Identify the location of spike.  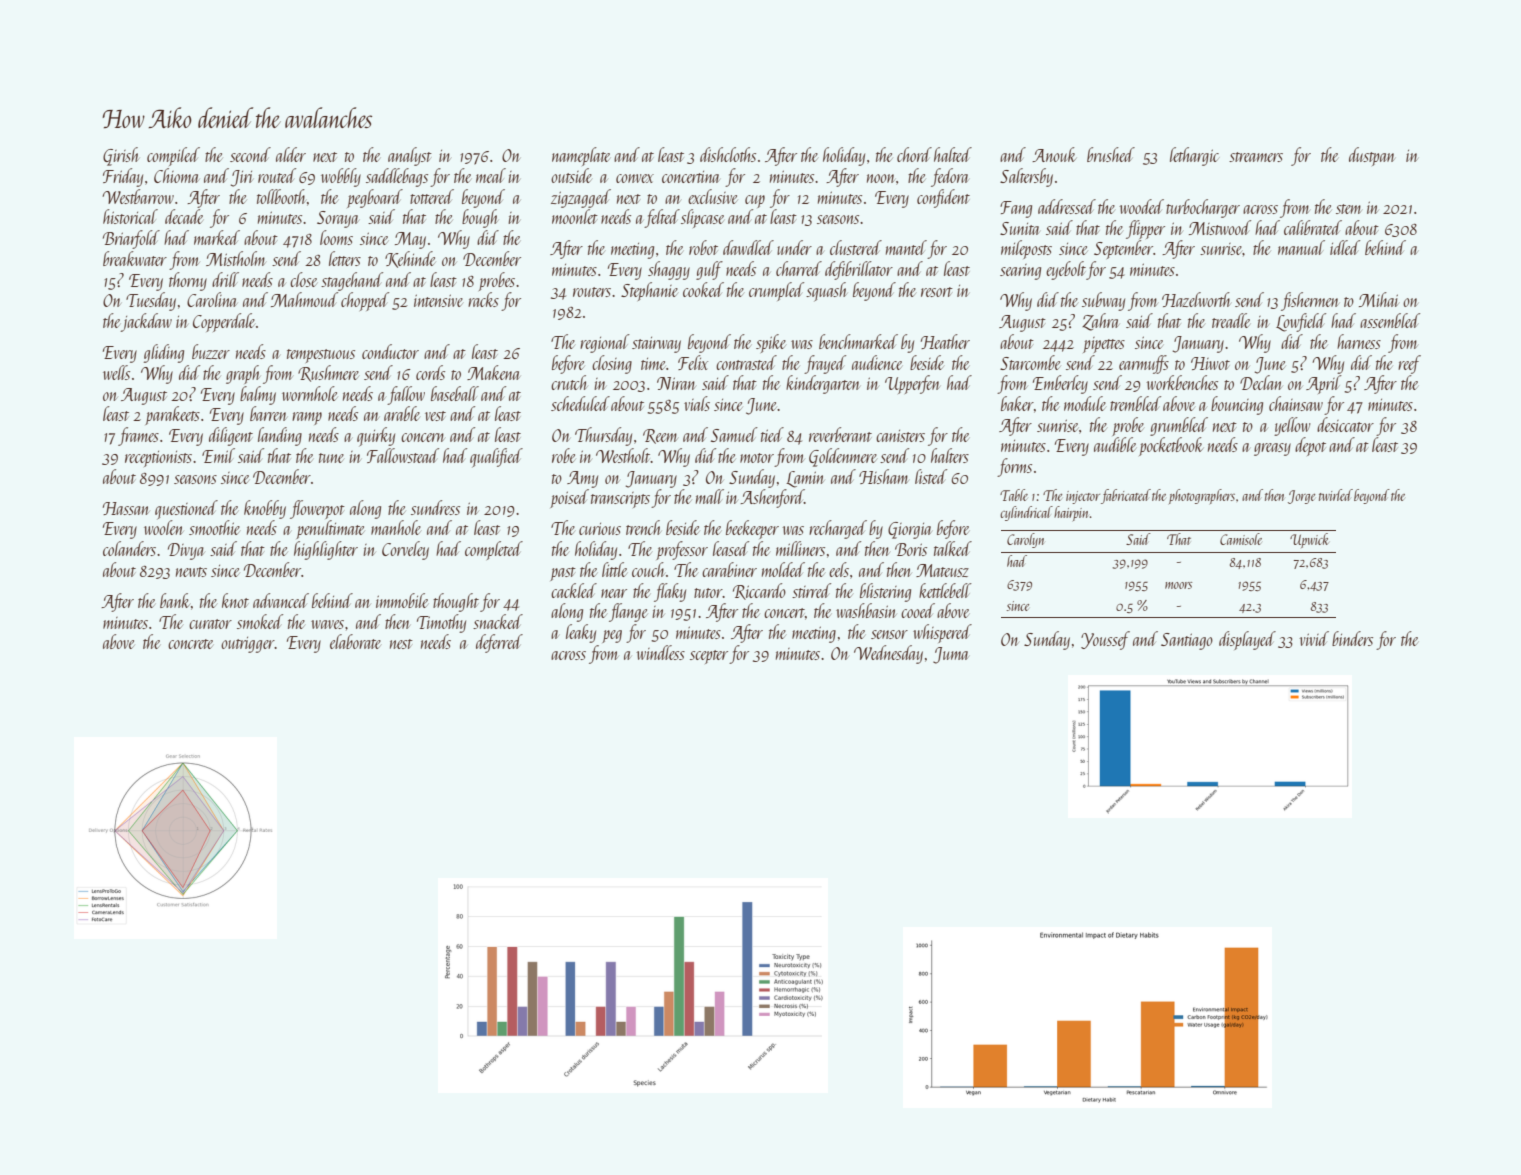
(771, 343).
